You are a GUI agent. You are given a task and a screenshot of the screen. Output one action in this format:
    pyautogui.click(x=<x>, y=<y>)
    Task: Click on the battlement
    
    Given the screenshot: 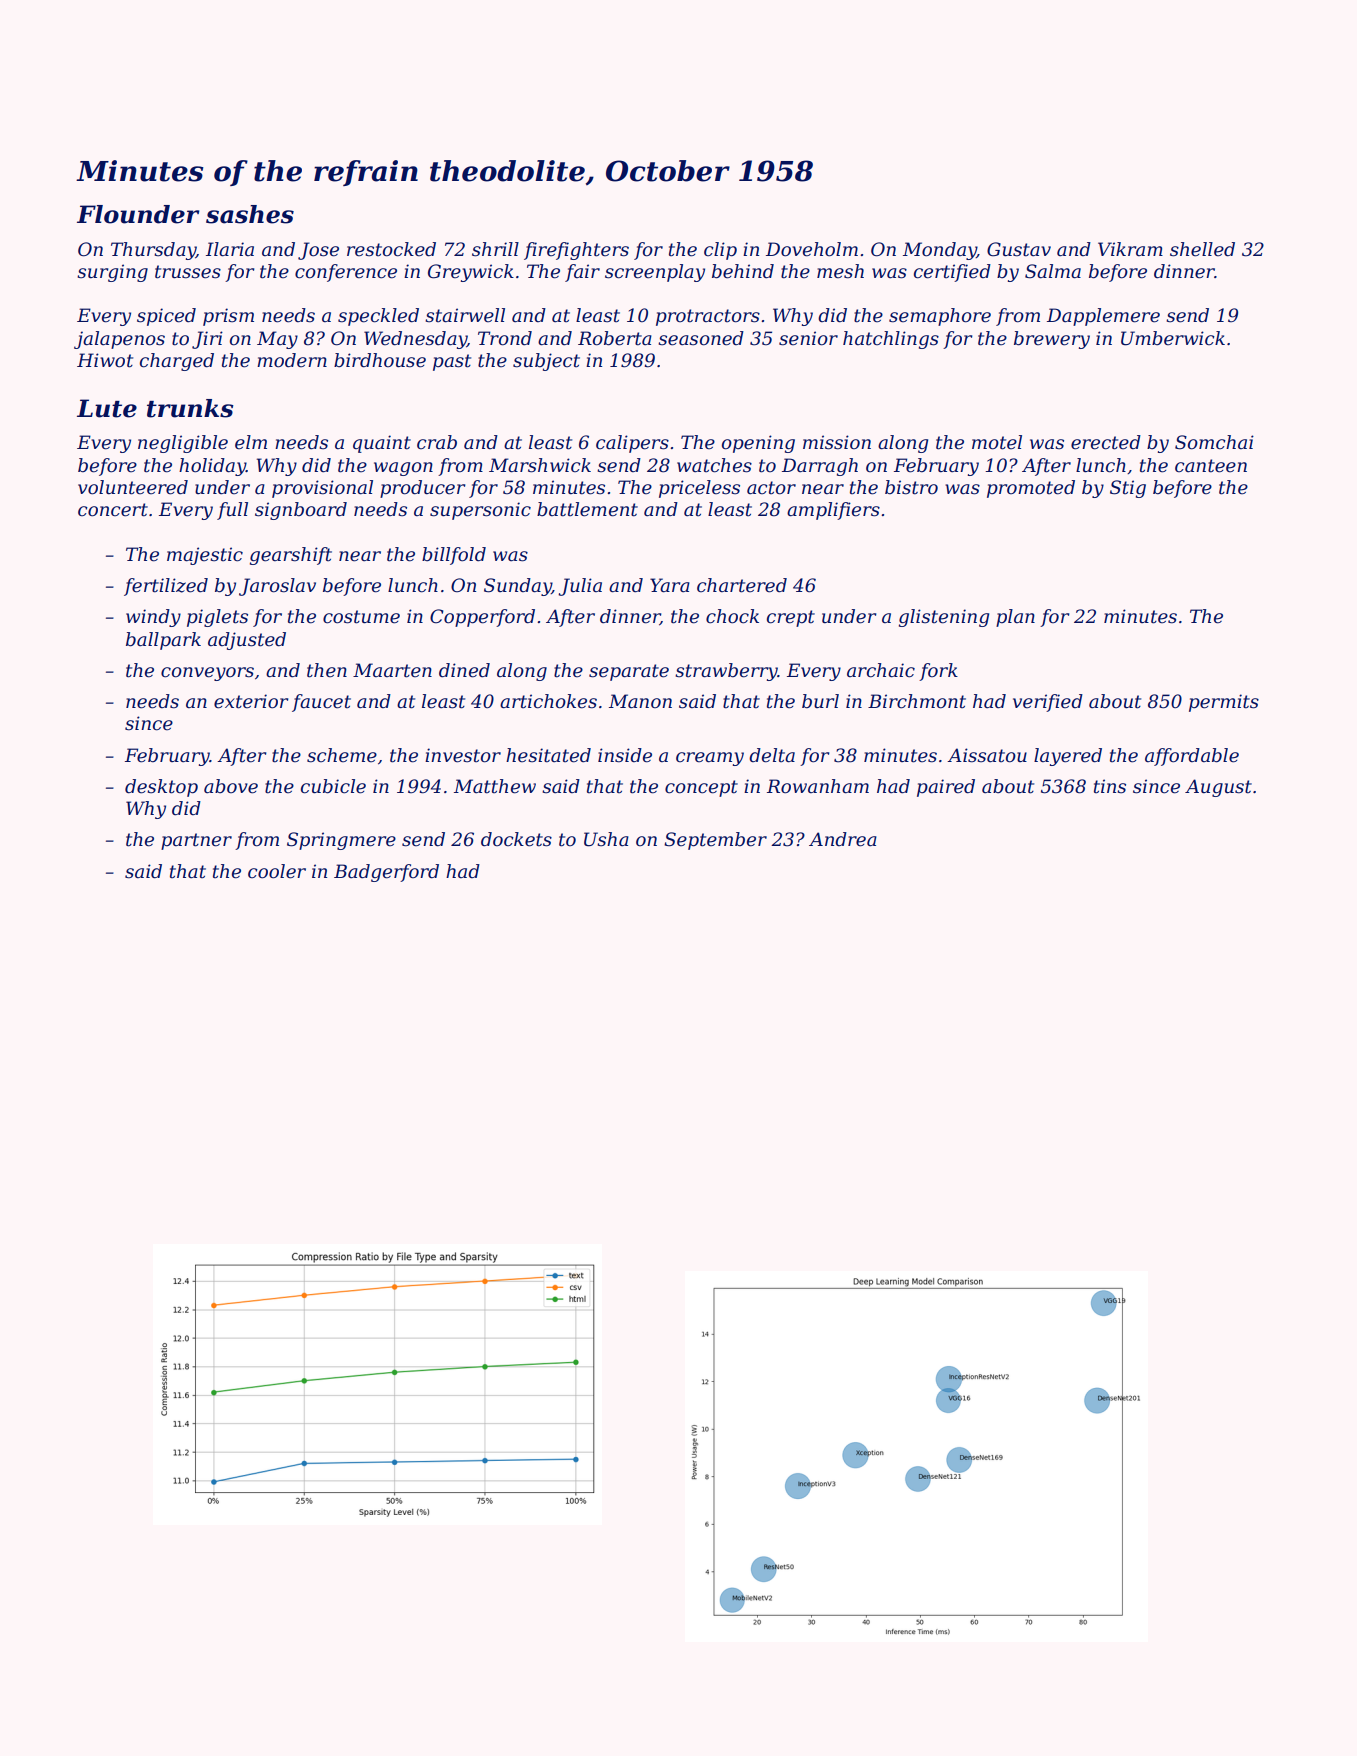 What is the action you would take?
    pyautogui.click(x=587, y=509)
